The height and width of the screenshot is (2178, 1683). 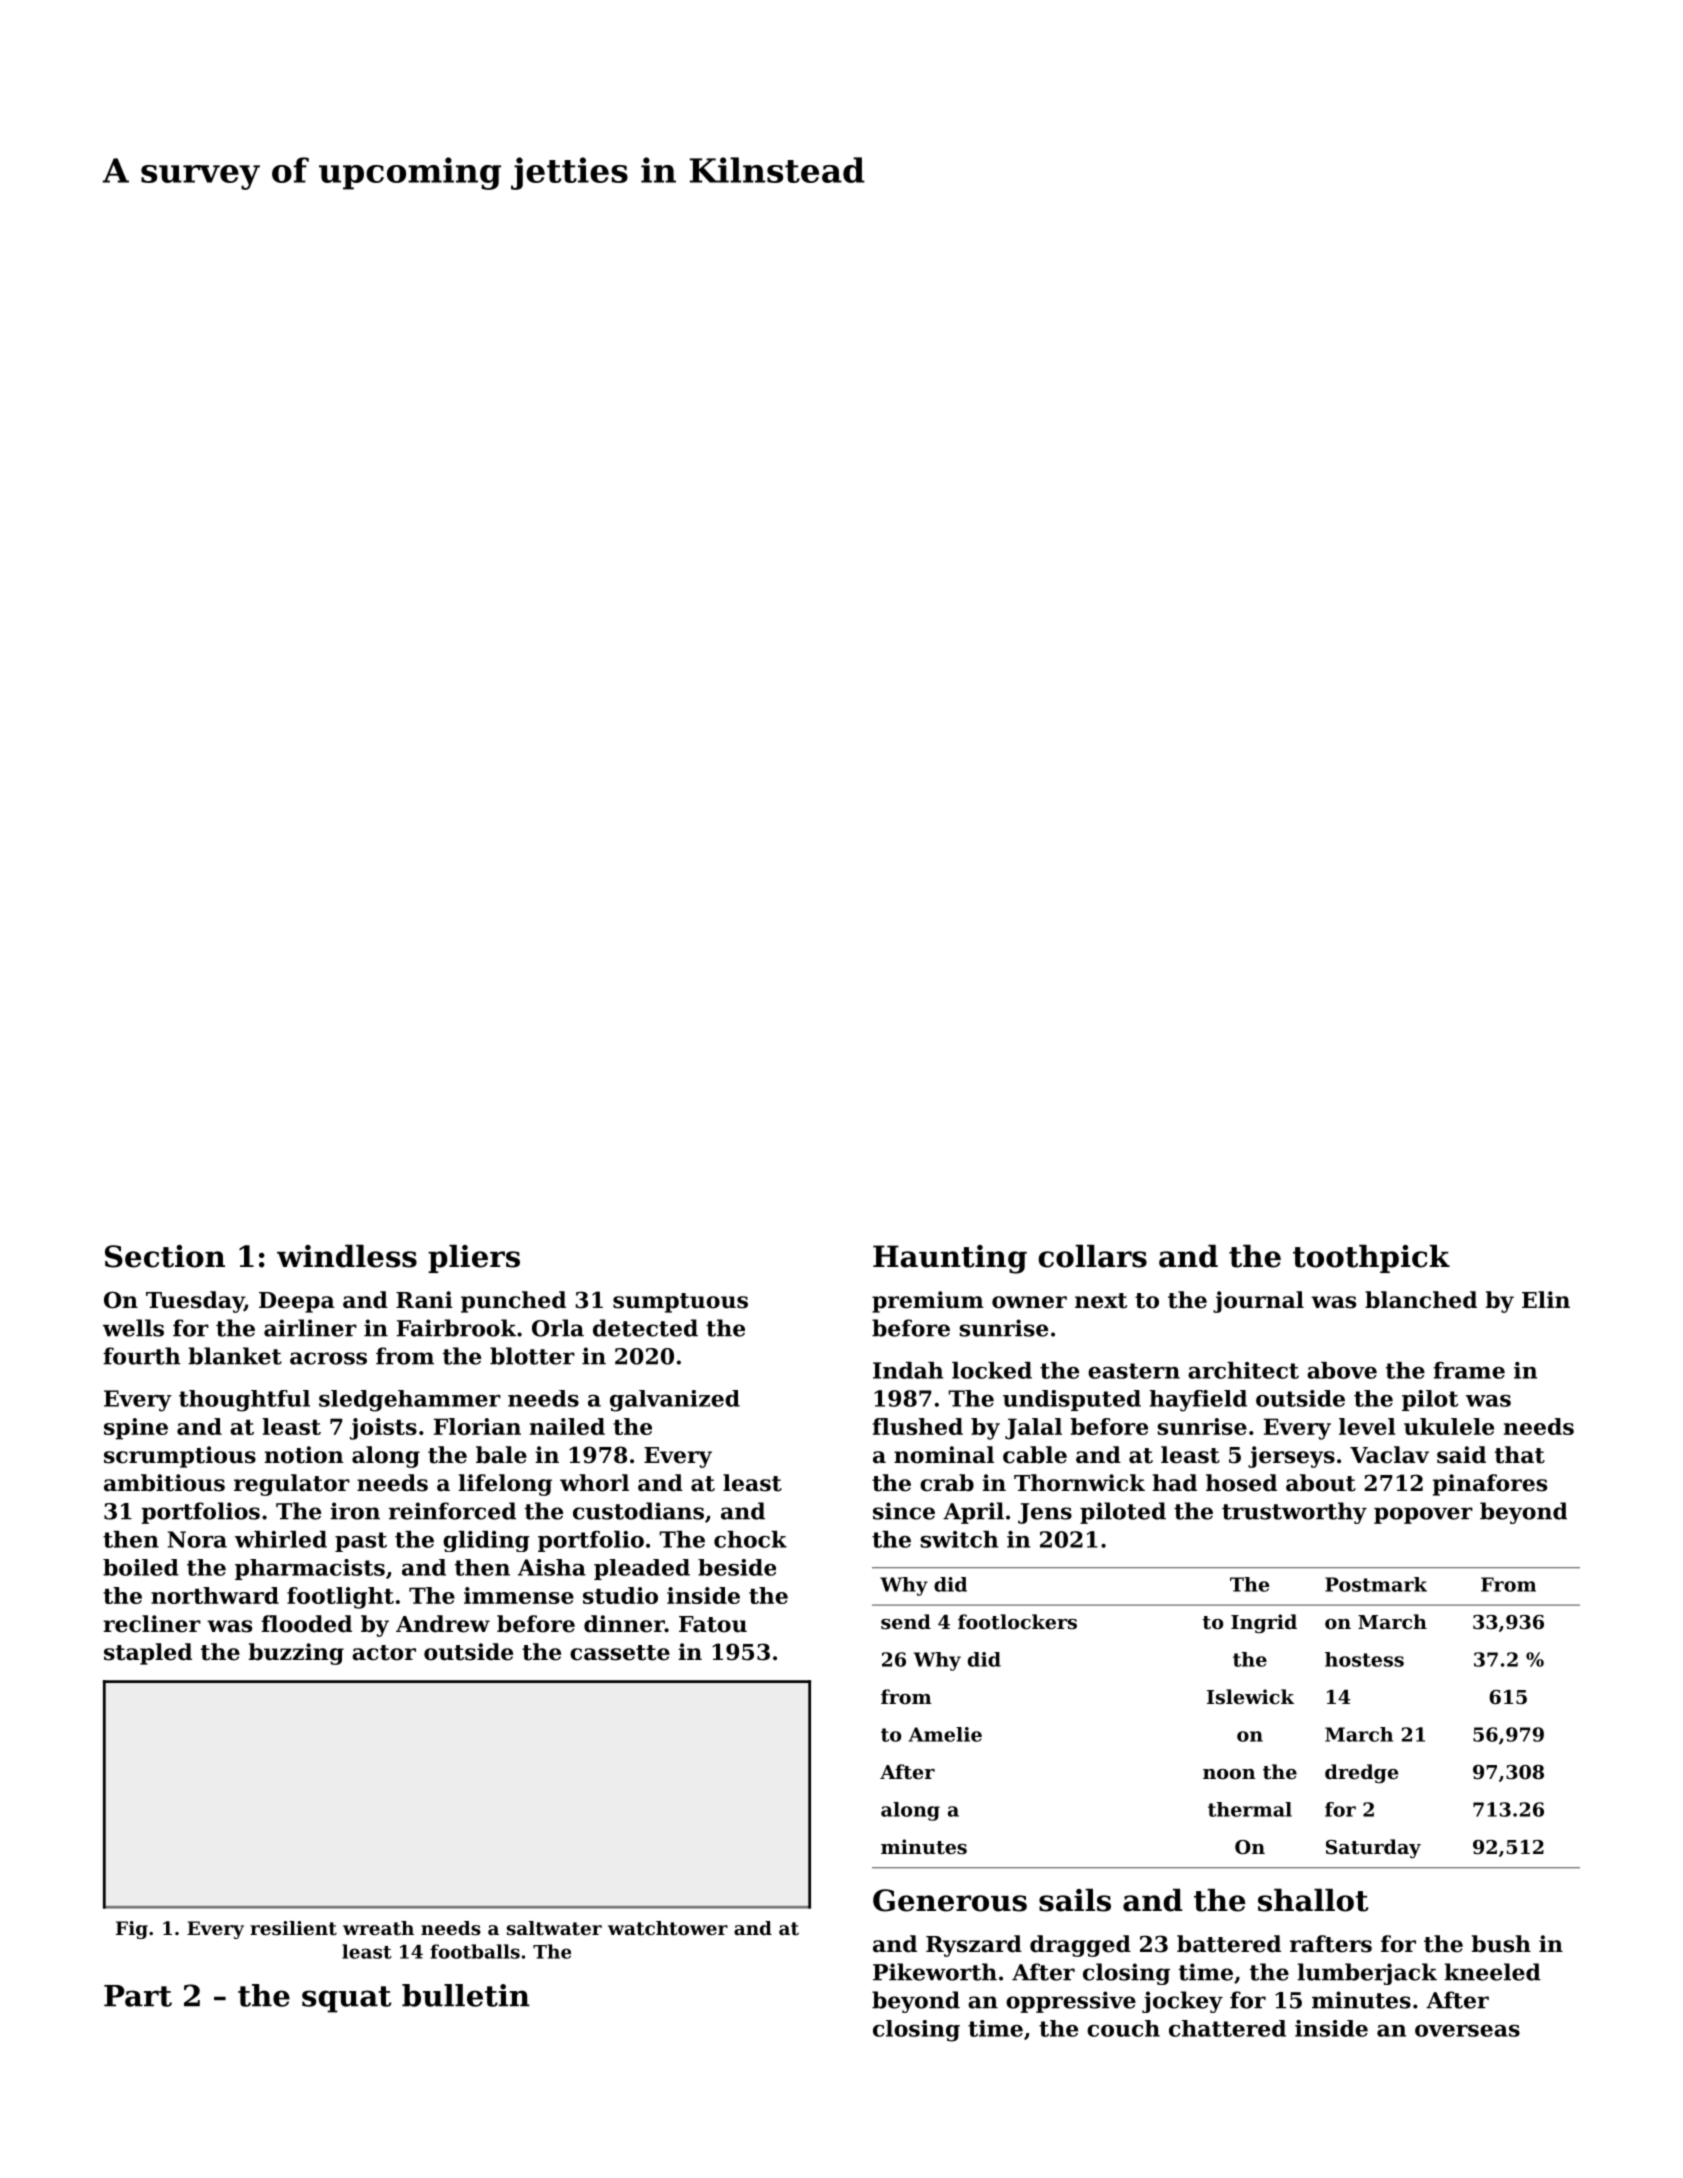 I want to click on sumptuous, so click(x=680, y=1303).
